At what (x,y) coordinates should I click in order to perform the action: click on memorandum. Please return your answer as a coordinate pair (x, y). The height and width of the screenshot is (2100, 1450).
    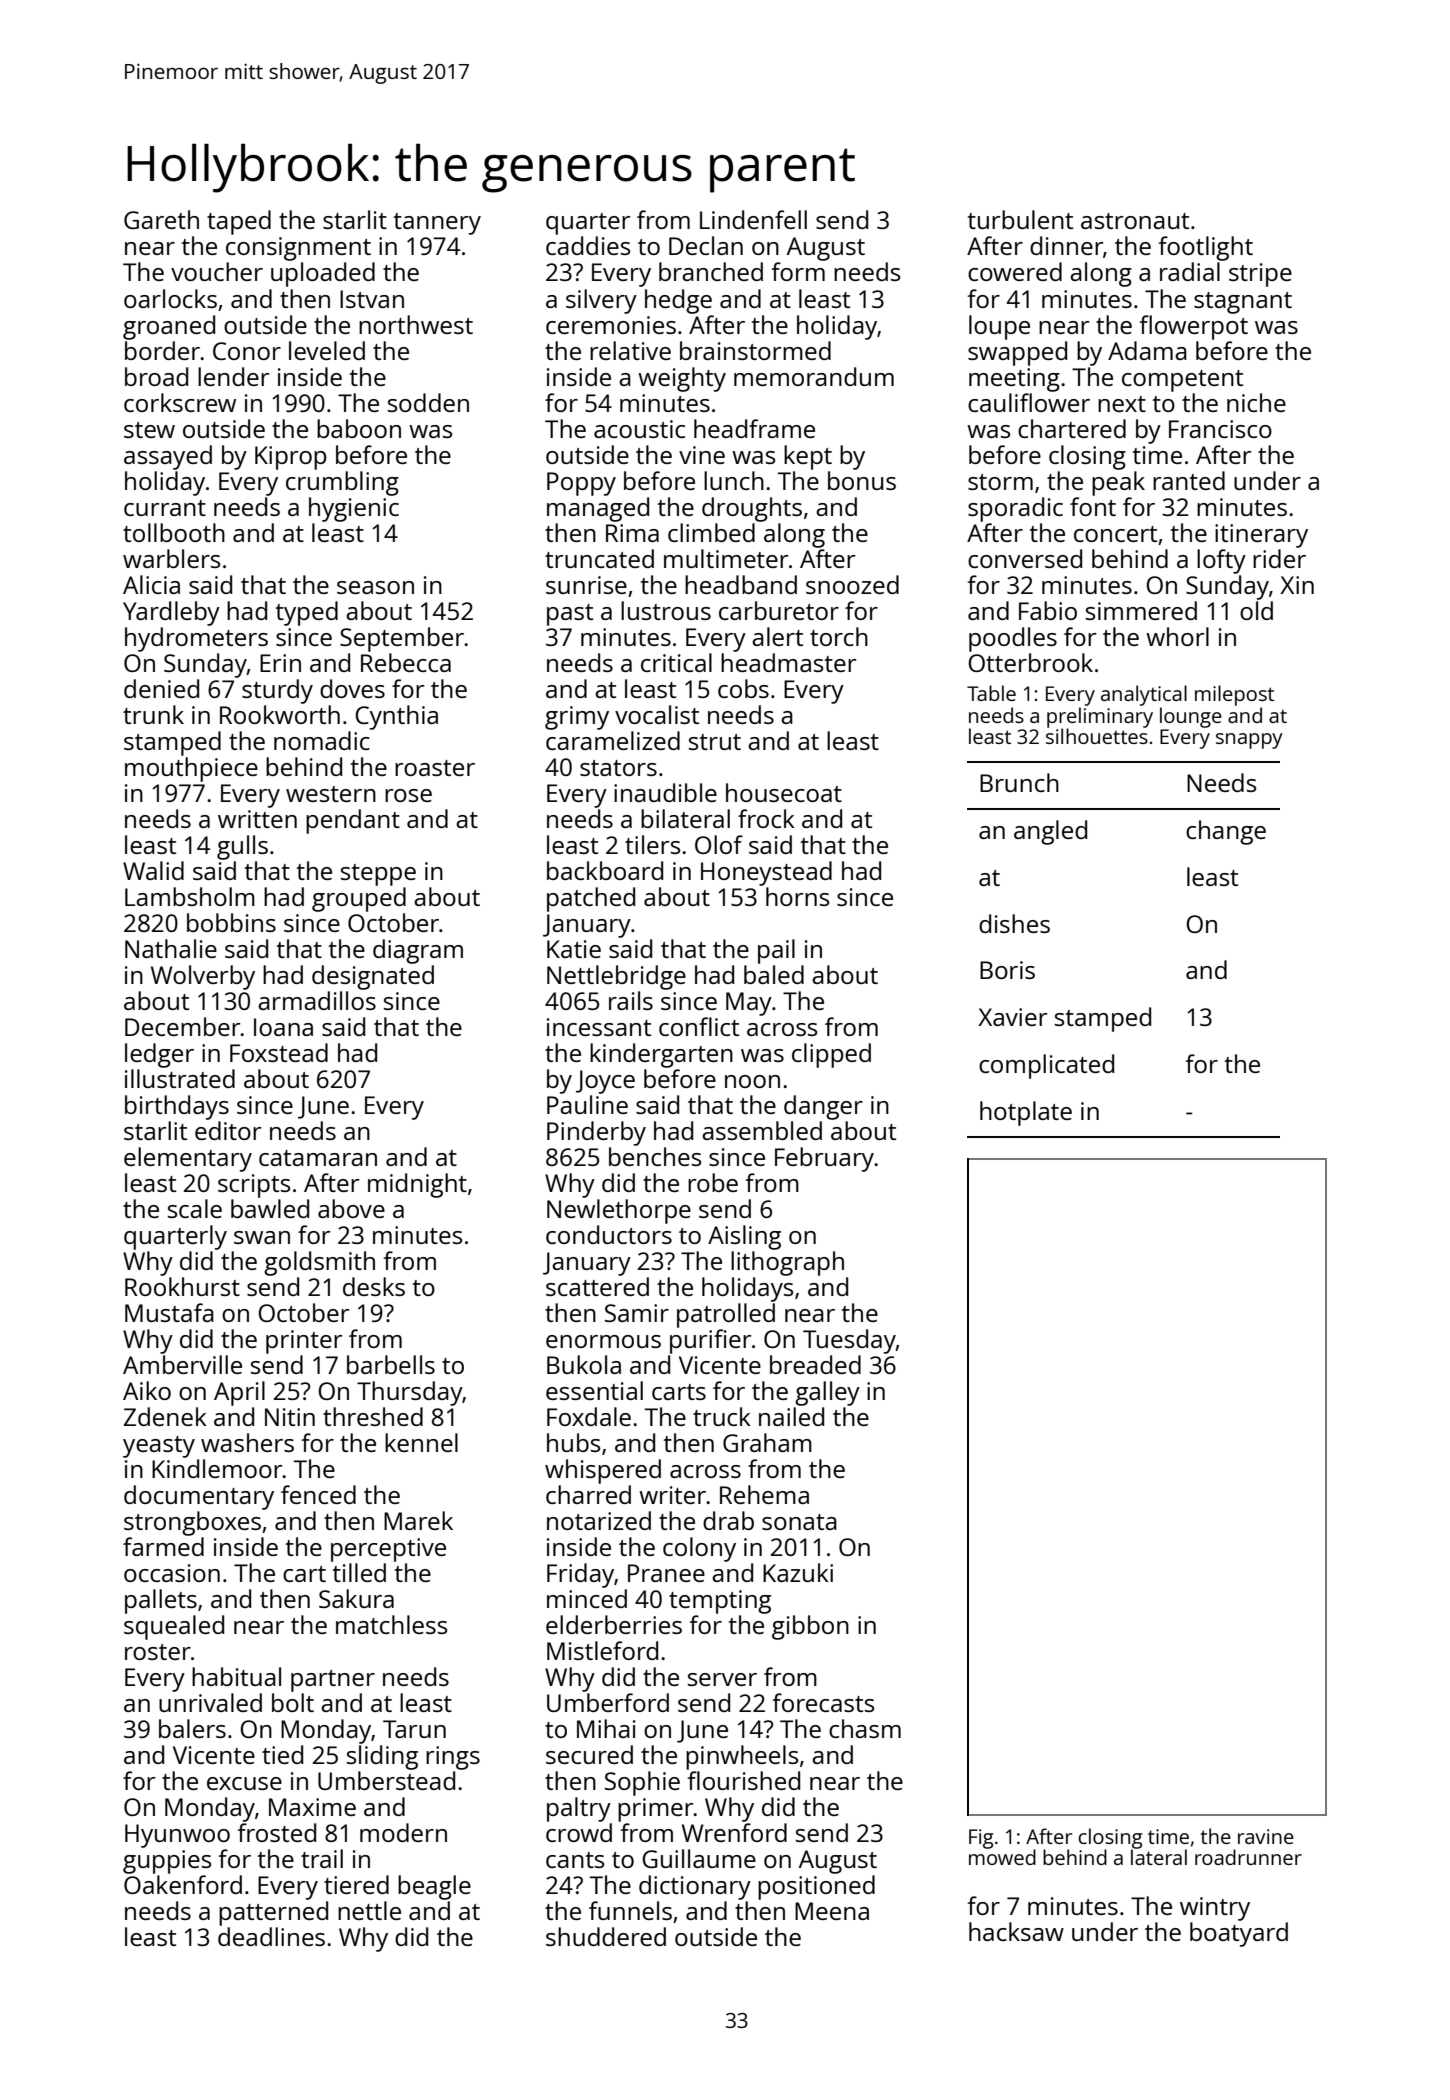
    Looking at the image, I should click on (814, 376).
